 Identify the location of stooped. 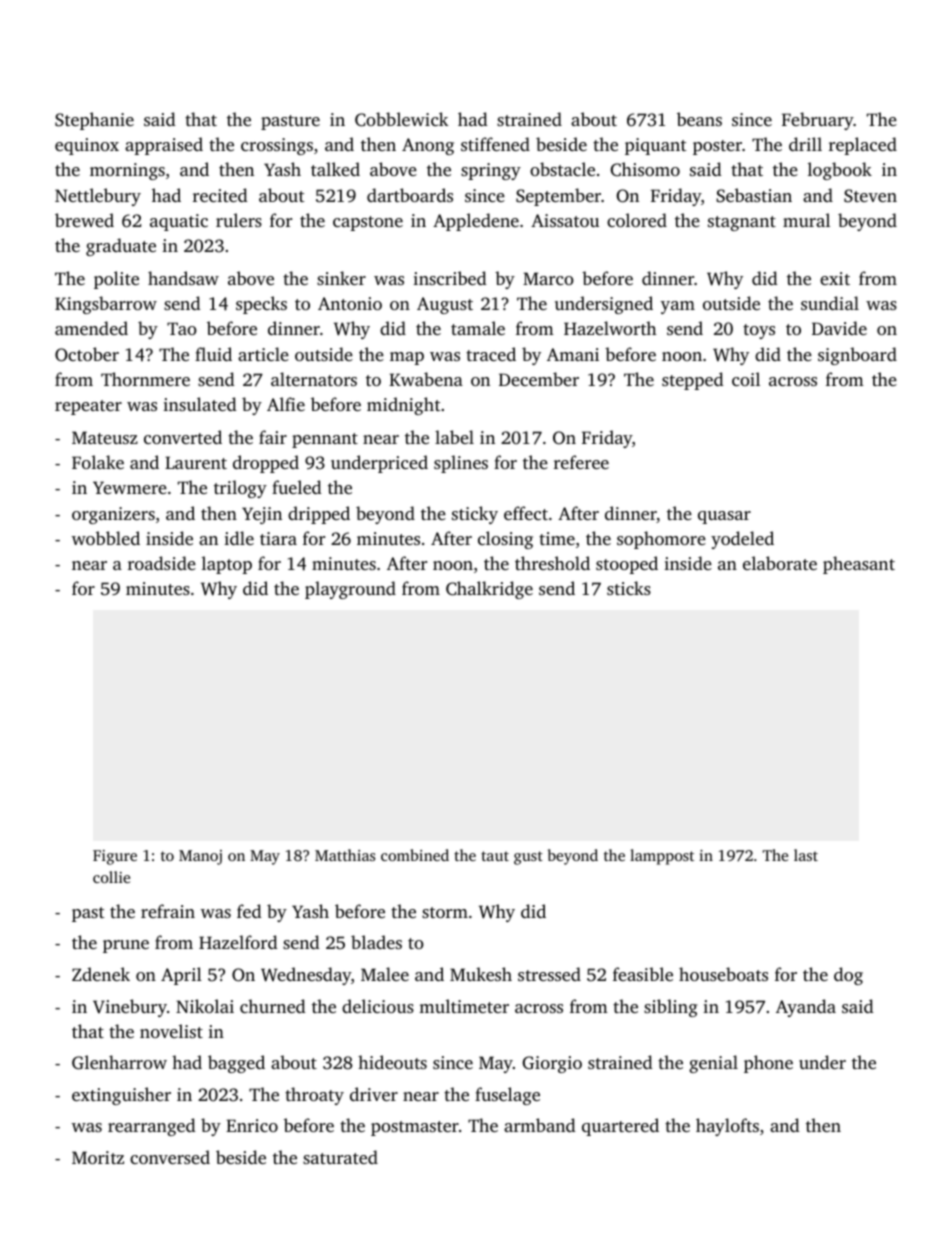
(627, 565).
